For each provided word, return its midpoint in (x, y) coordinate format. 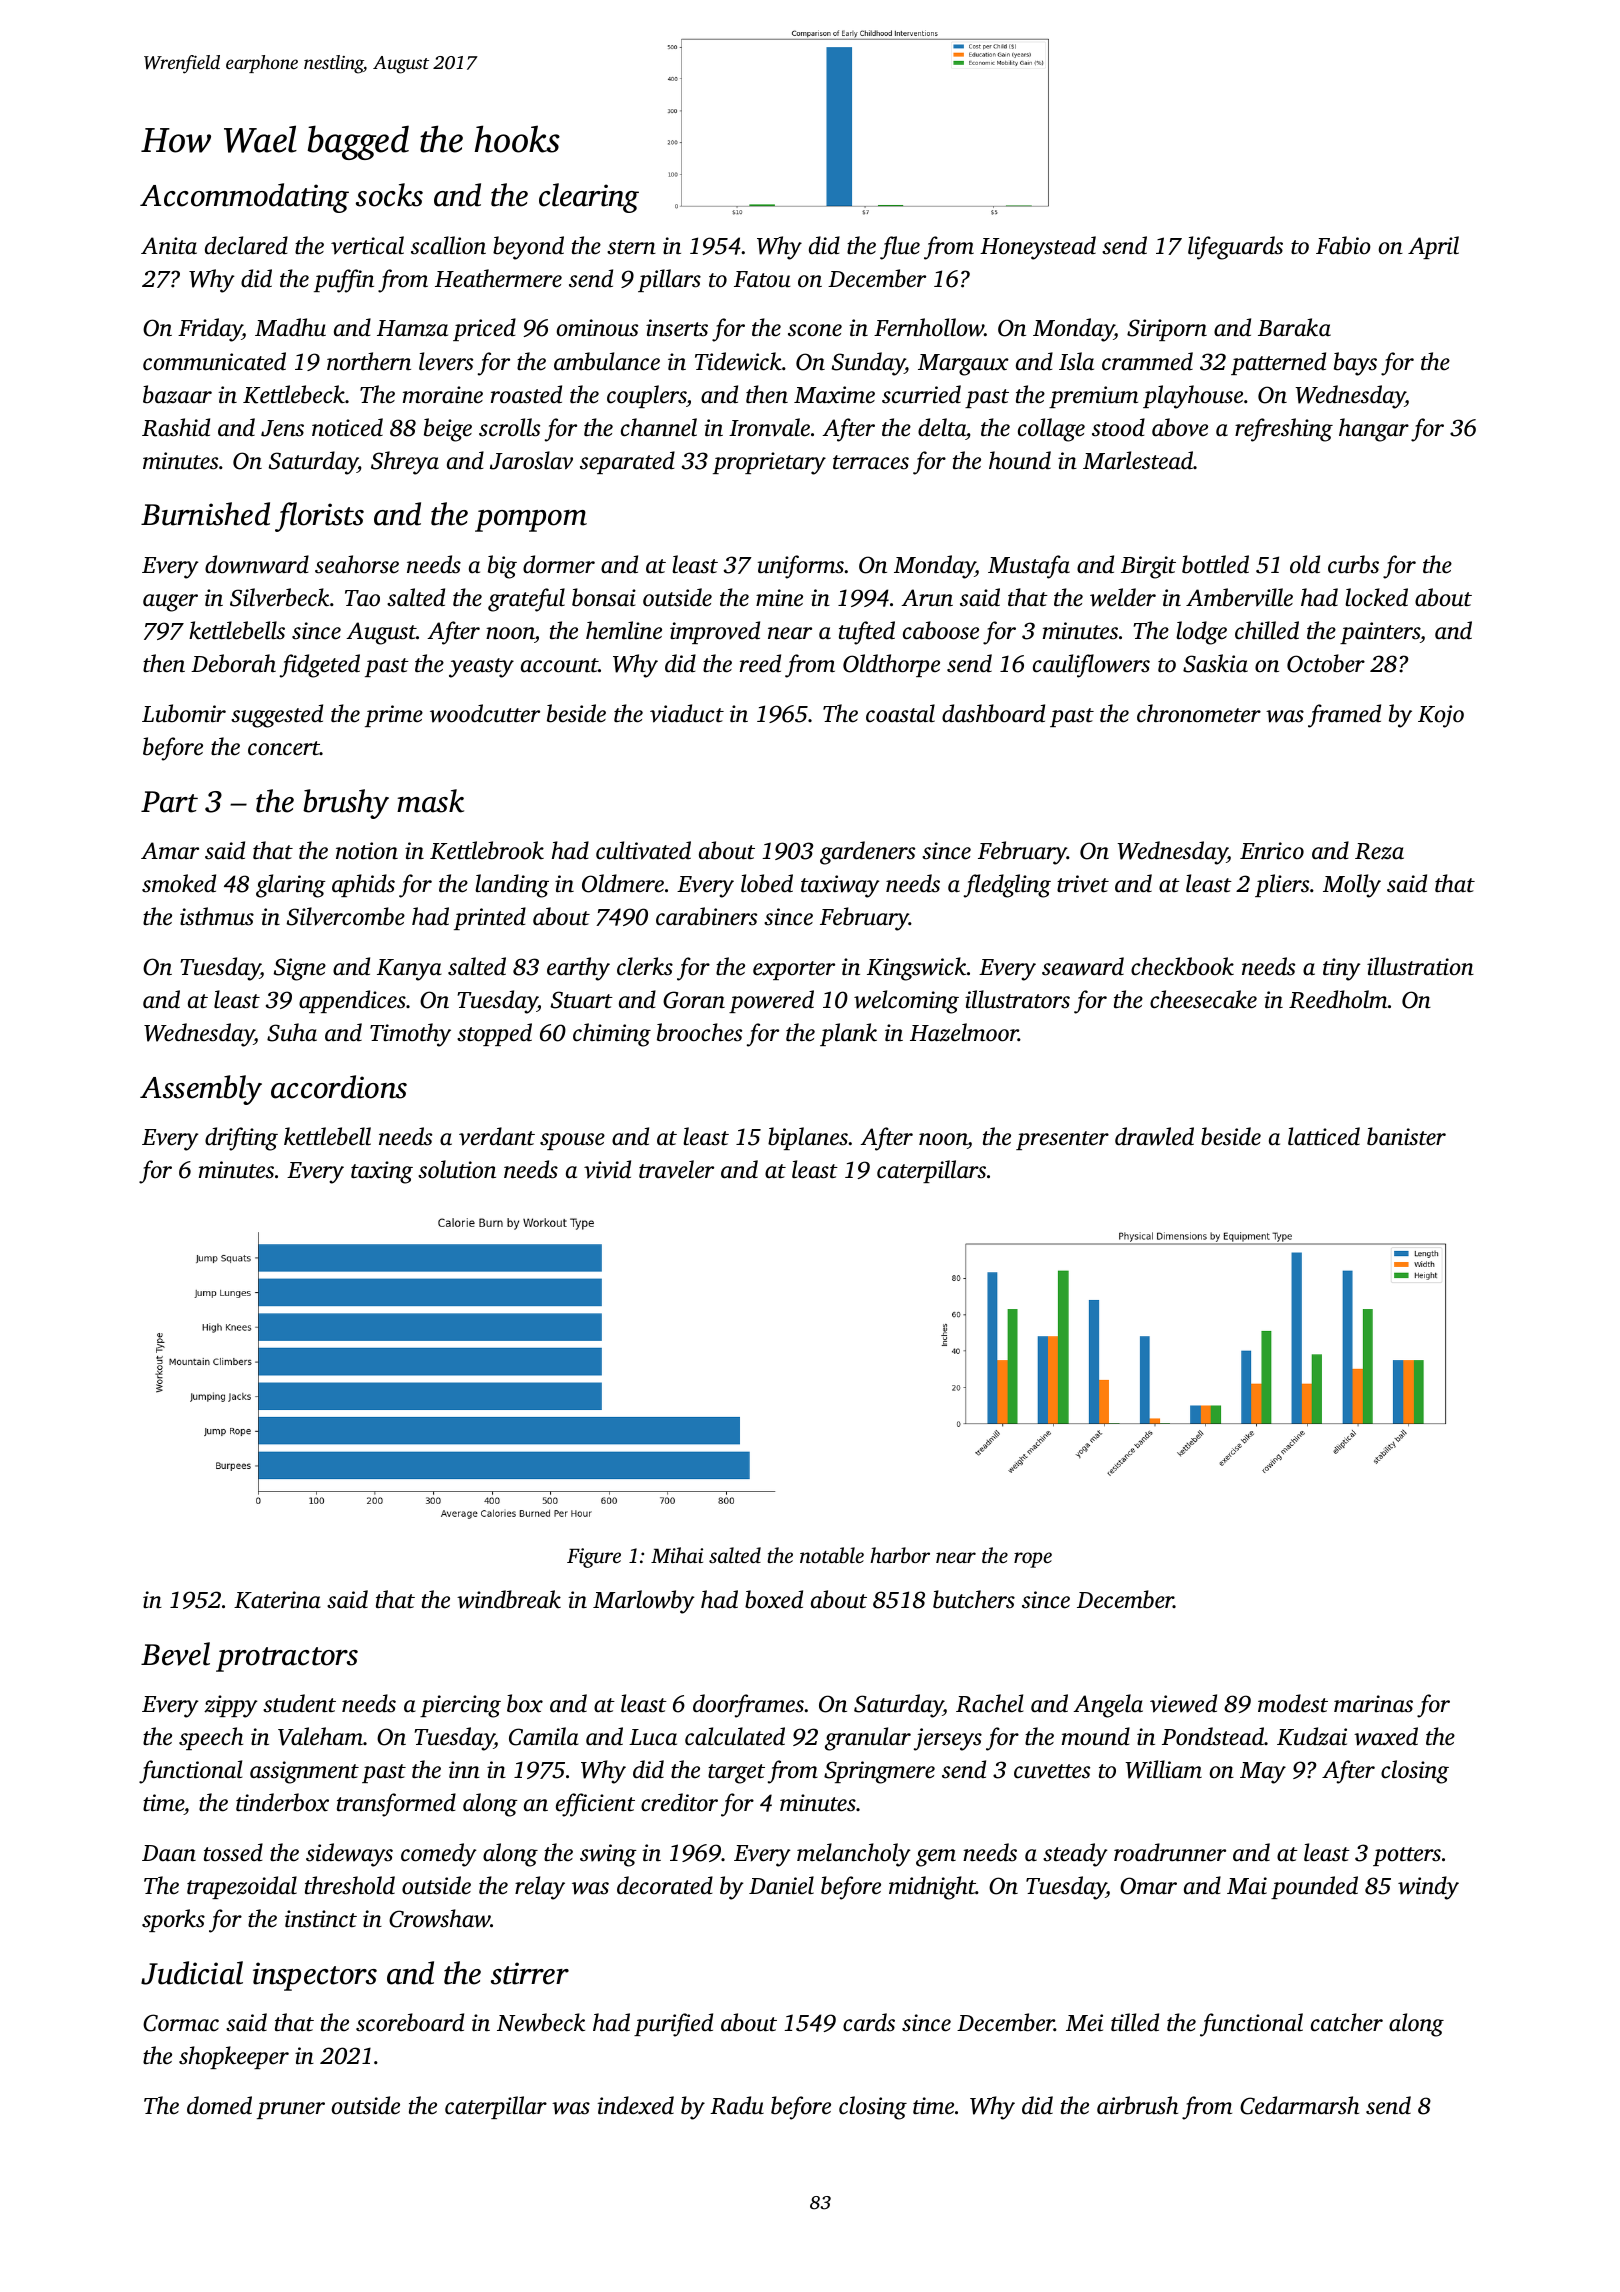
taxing (382, 1172)
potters (1407, 1856)
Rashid (176, 427)
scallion (448, 245)
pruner (291, 2110)
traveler (676, 1169)
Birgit (1148, 567)
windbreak (509, 1599)
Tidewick (738, 361)
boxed (774, 1599)
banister (1406, 1136)
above (1180, 427)
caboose (941, 630)
